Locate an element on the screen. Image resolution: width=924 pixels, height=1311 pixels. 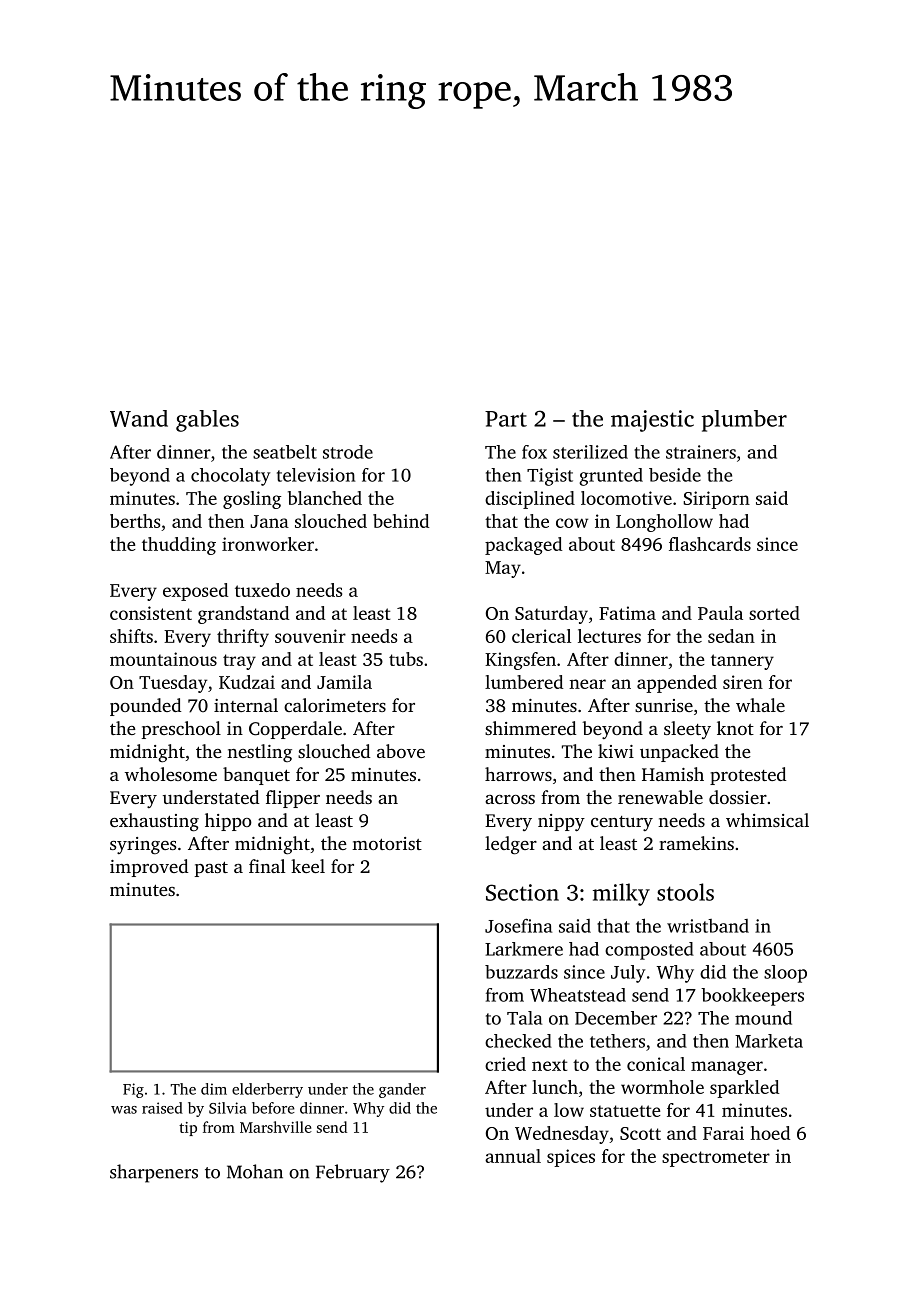
composted is located at coordinates (649, 951).
